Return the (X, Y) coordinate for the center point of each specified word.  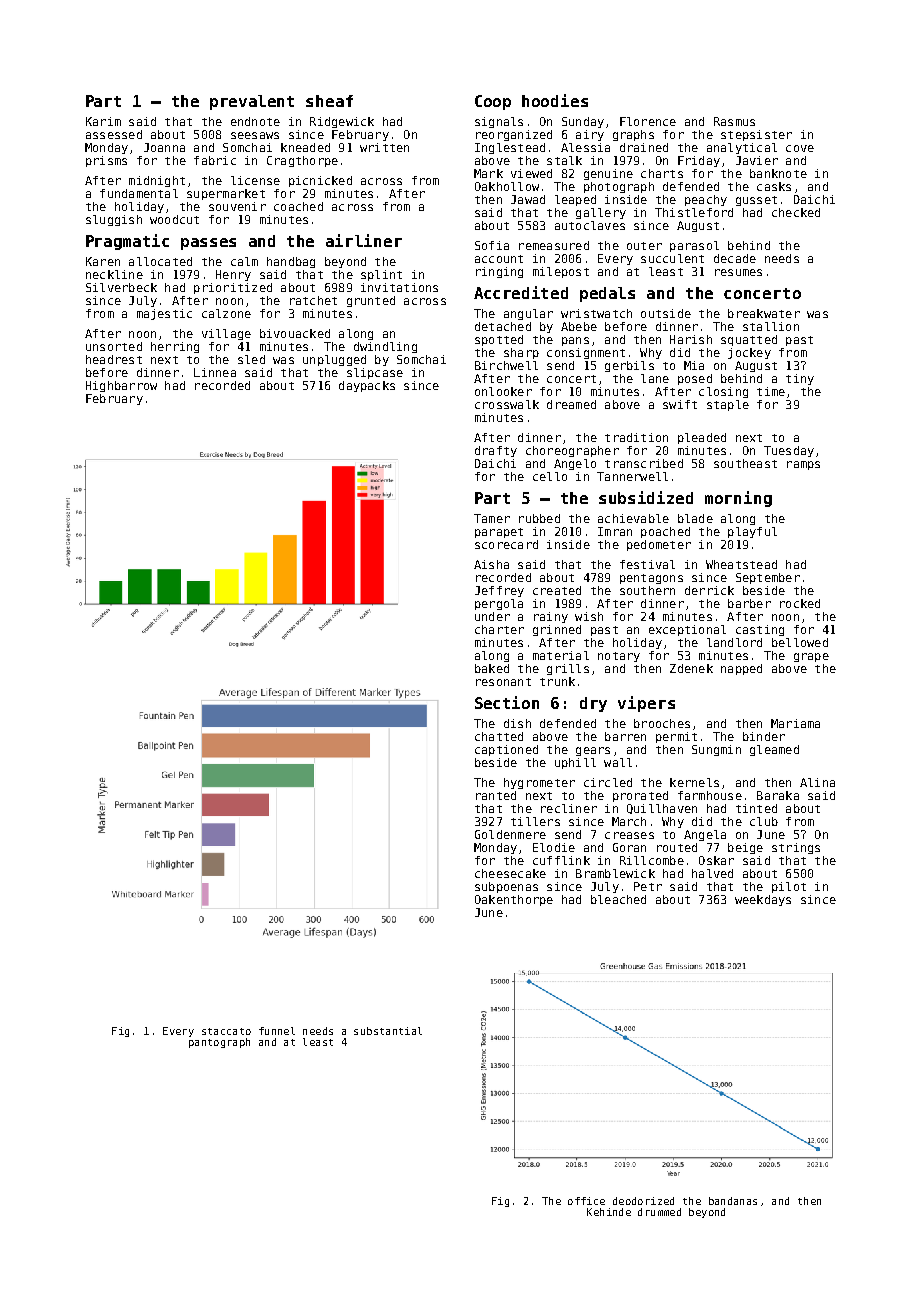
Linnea (215, 372)
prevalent (252, 102)
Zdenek (691, 668)
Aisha (491, 564)
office (586, 1201)
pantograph (219, 1043)
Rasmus (734, 121)
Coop (493, 102)
